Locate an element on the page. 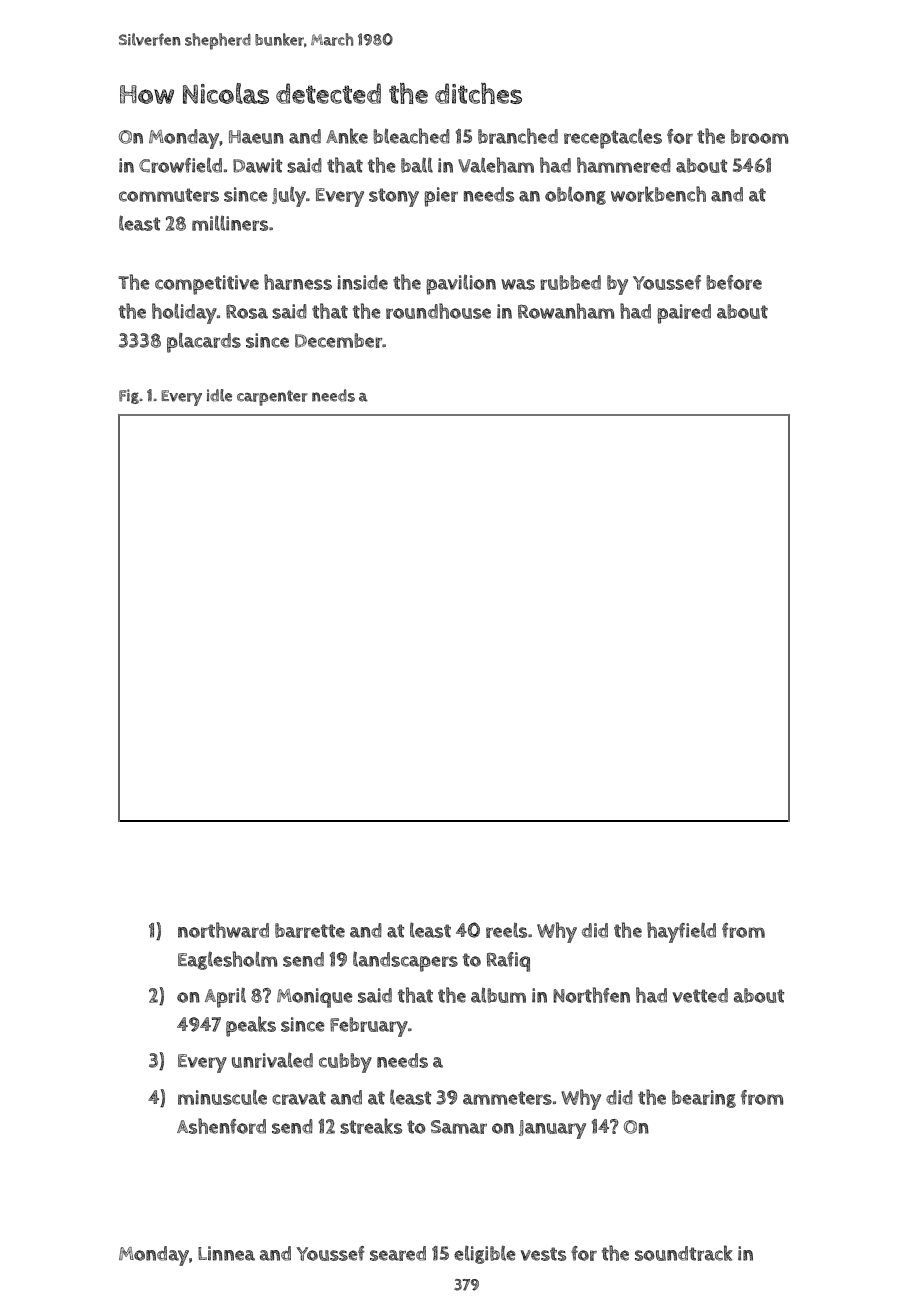 This image has height=1316, width=908. bearing is located at coordinates (704, 1099).
